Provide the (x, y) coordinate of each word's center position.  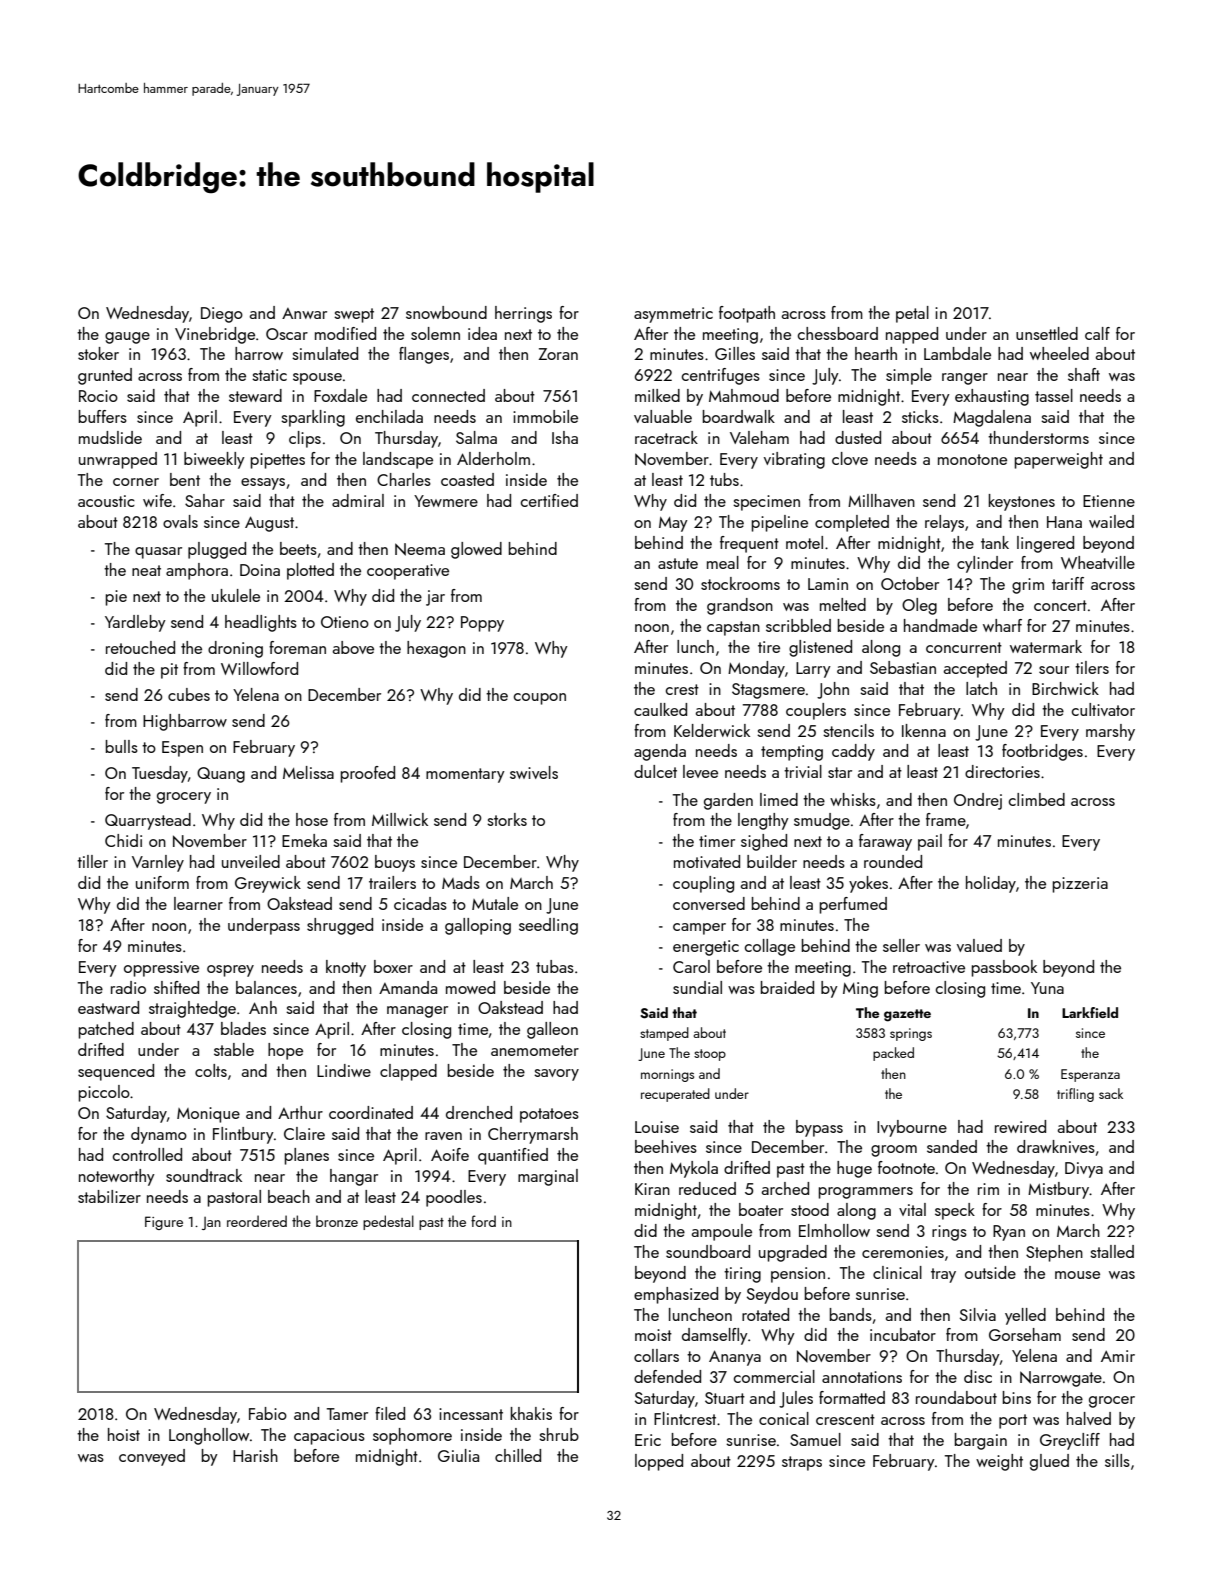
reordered (257, 1221)
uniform (162, 882)
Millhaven (881, 500)
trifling (1075, 1095)
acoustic (106, 501)
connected (448, 395)
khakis (531, 1413)
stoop (710, 1055)
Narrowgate (1061, 1379)
